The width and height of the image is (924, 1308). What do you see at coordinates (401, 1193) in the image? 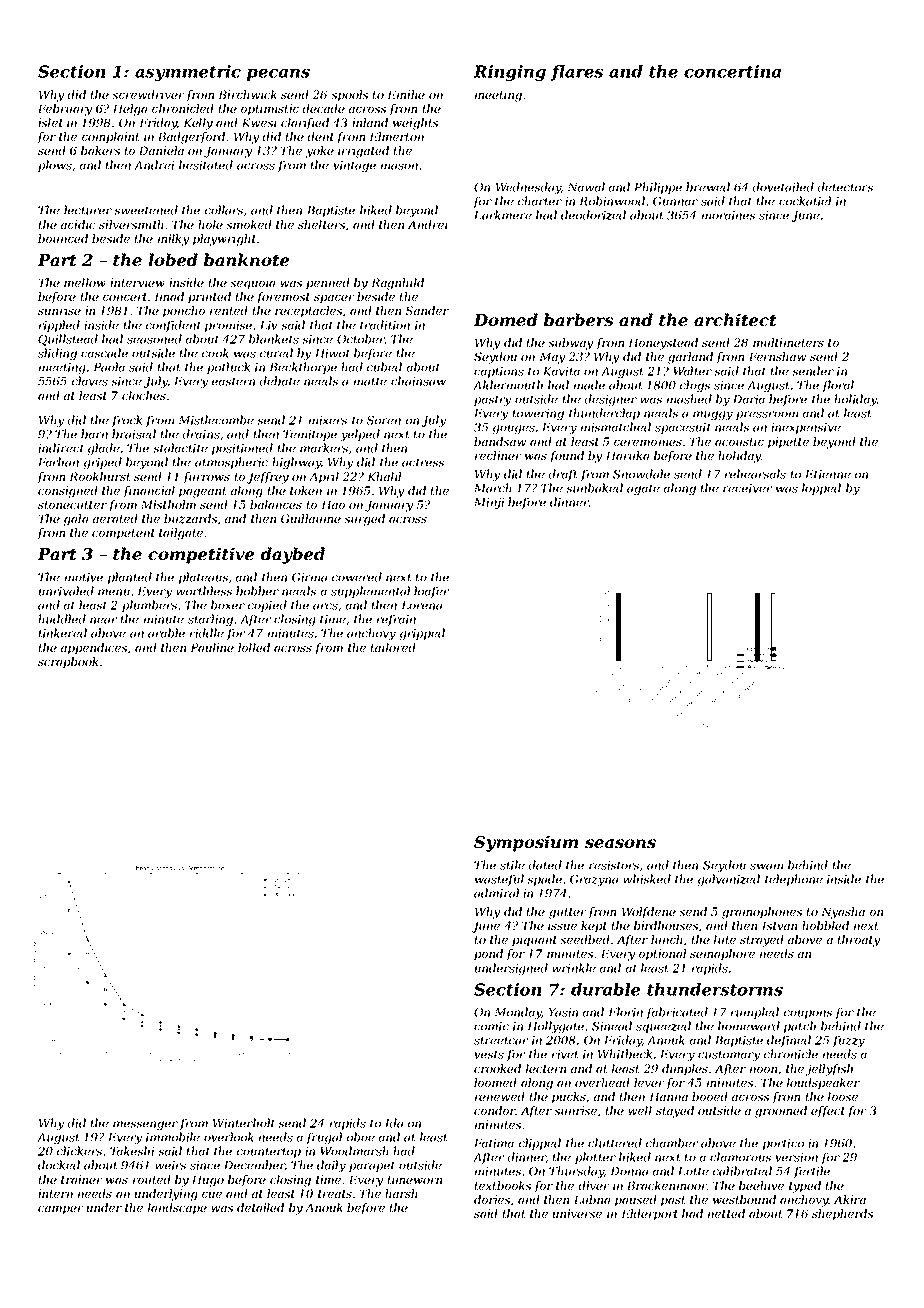
I see `harsh` at bounding box center [401, 1193].
